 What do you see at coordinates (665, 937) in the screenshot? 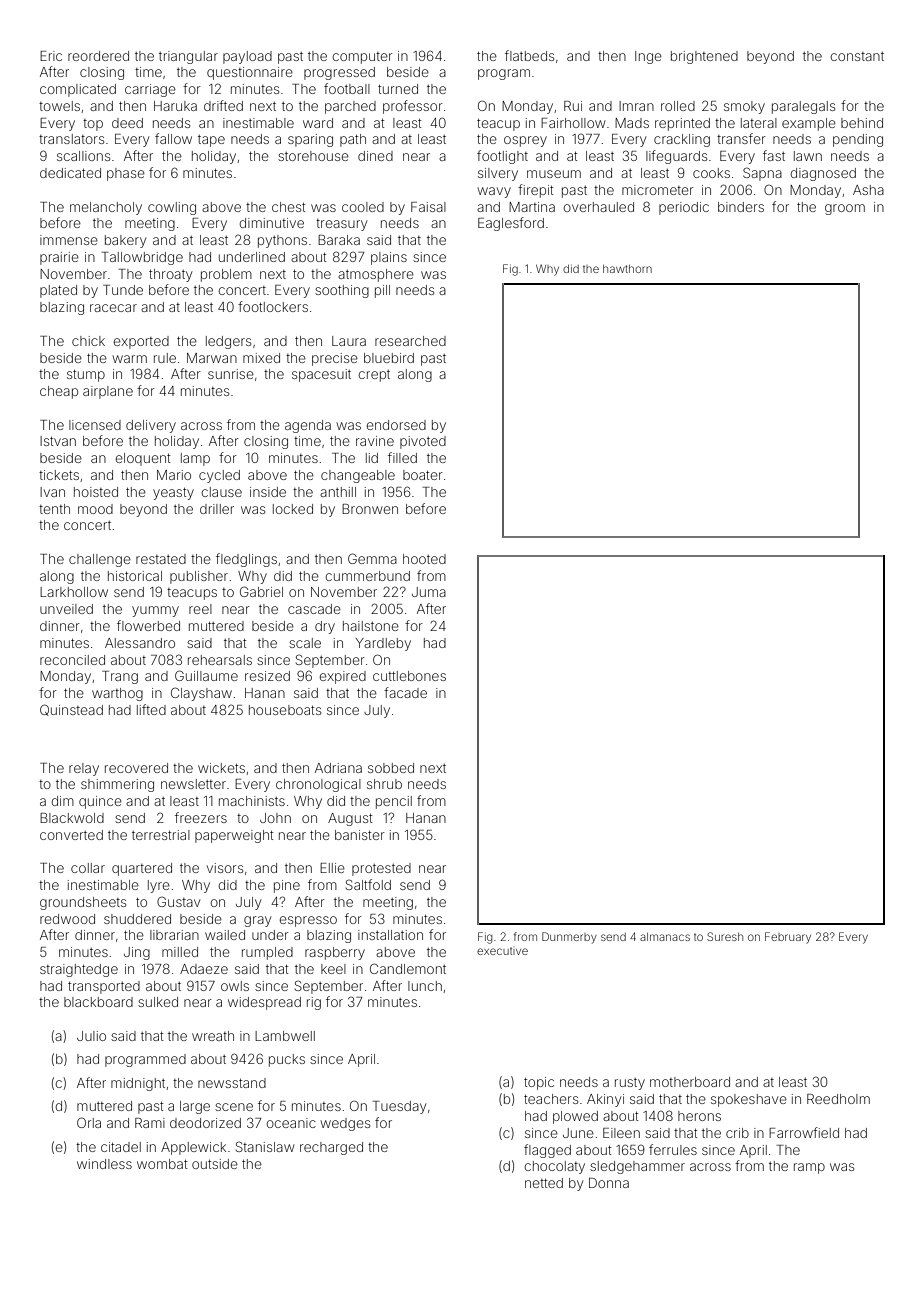
I see `almanacs` at bounding box center [665, 937].
